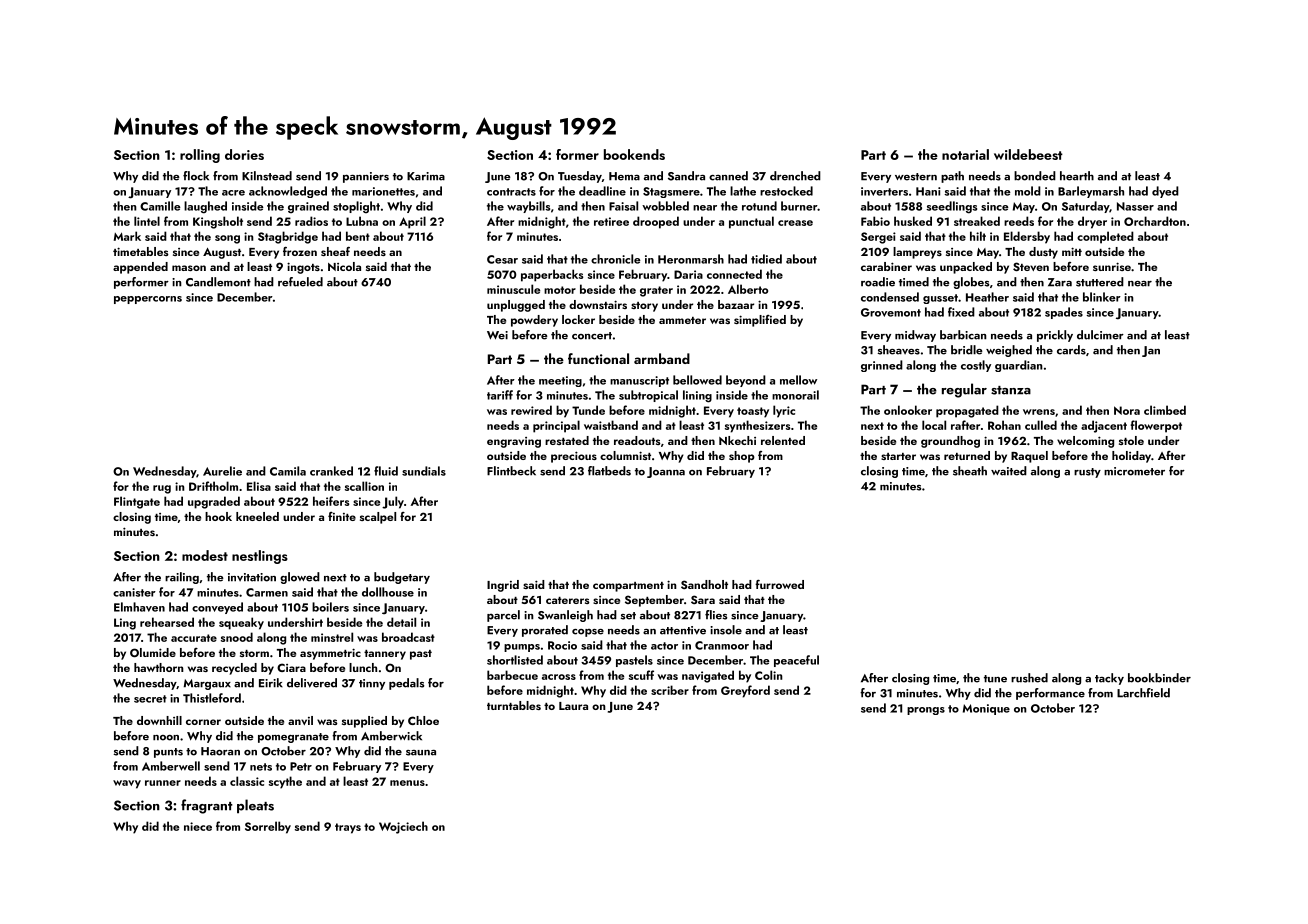 The height and width of the screenshot is (924, 1308). What do you see at coordinates (218, 516) in the screenshot?
I see `hook` at bounding box center [218, 516].
